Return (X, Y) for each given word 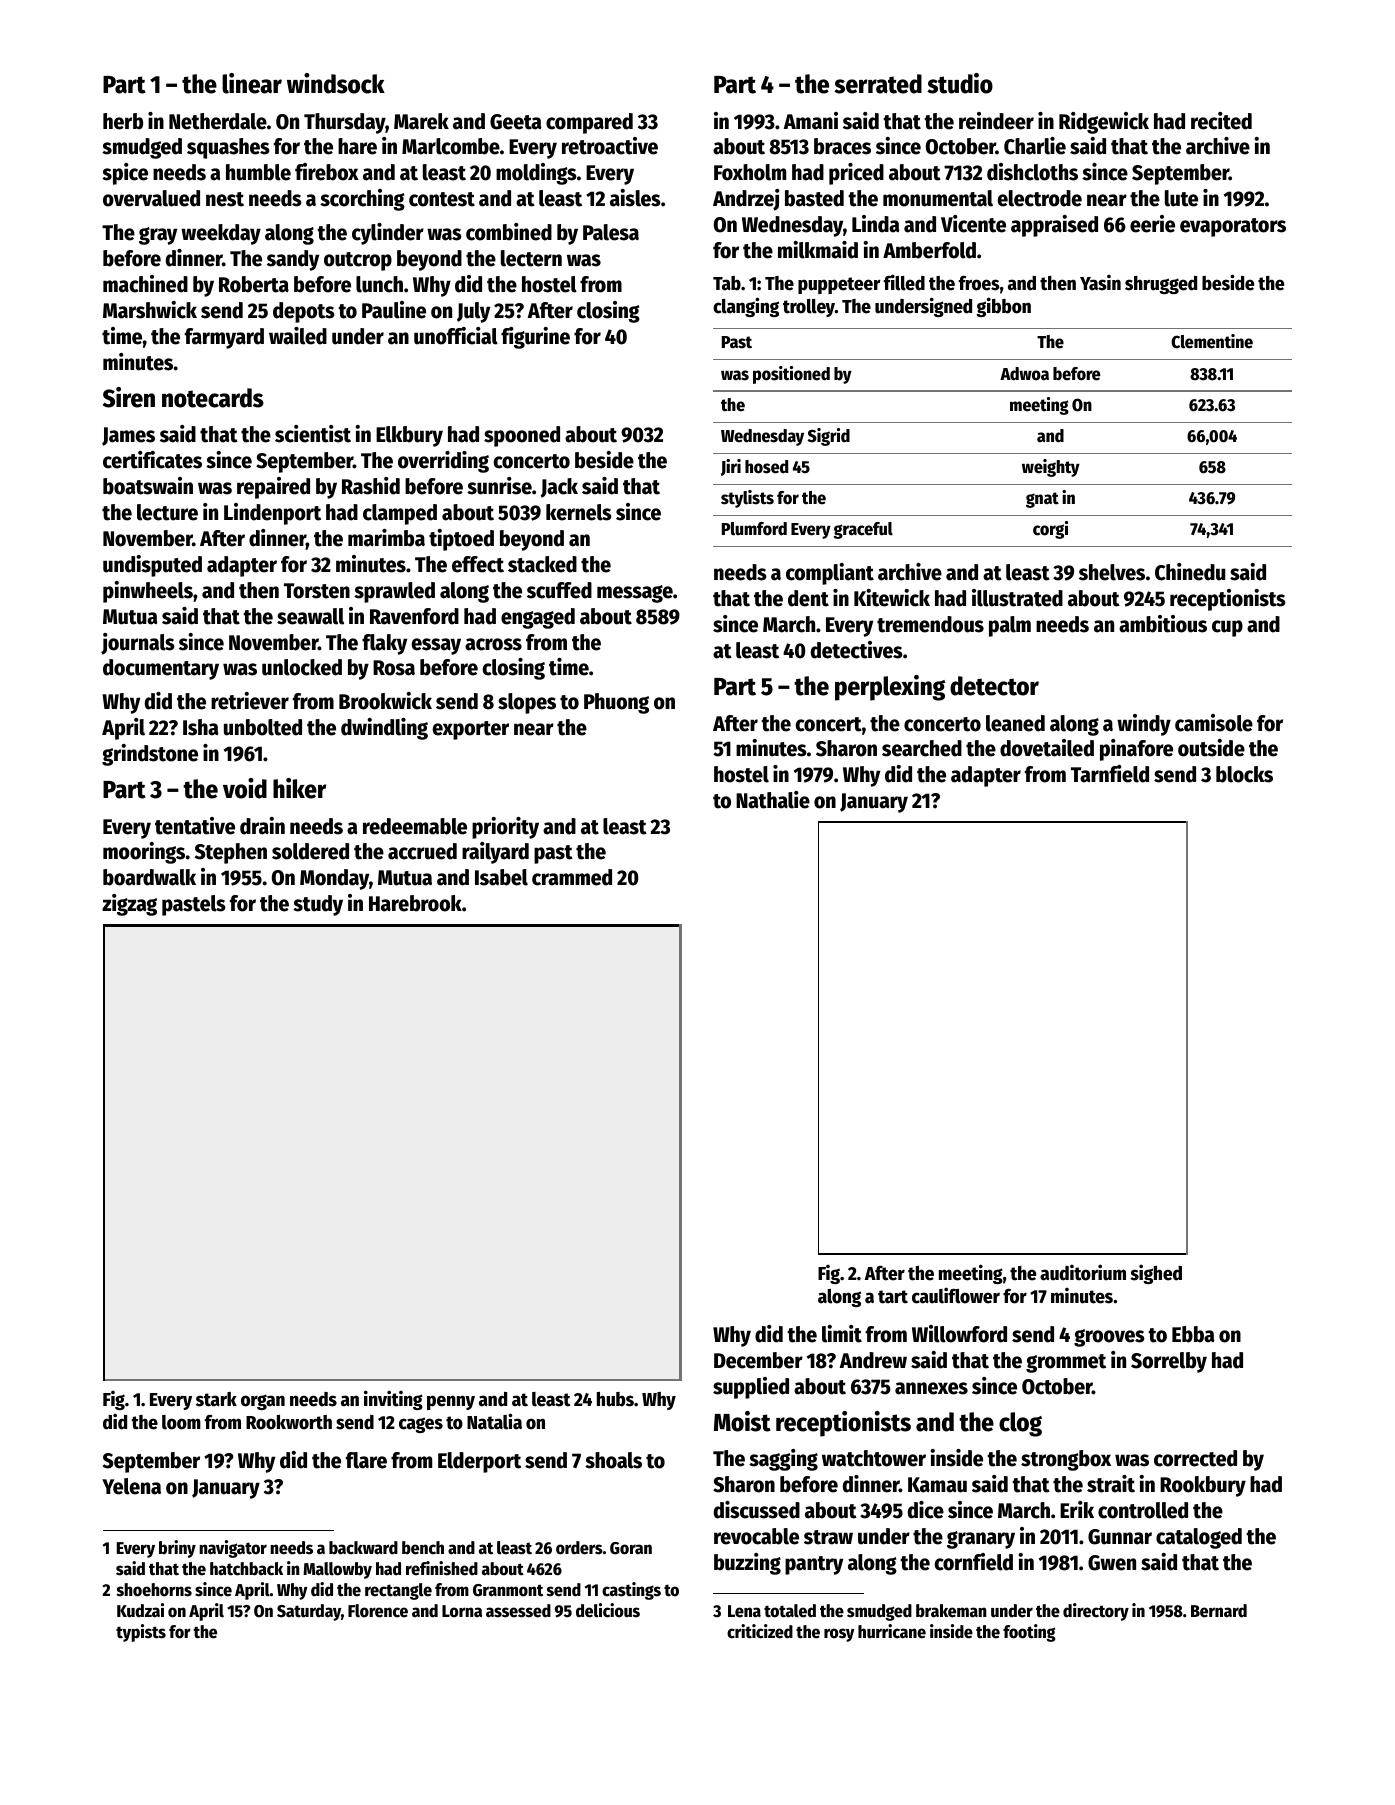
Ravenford (414, 616)
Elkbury (409, 436)
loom (181, 1422)
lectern (531, 258)
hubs (615, 1399)
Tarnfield (1110, 774)
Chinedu (1190, 572)
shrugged (1161, 285)
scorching (362, 200)
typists (141, 1633)
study (318, 905)
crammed (572, 877)
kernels (579, 512)
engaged (538, 618)
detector (994, 686)
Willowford (959, 1334)
